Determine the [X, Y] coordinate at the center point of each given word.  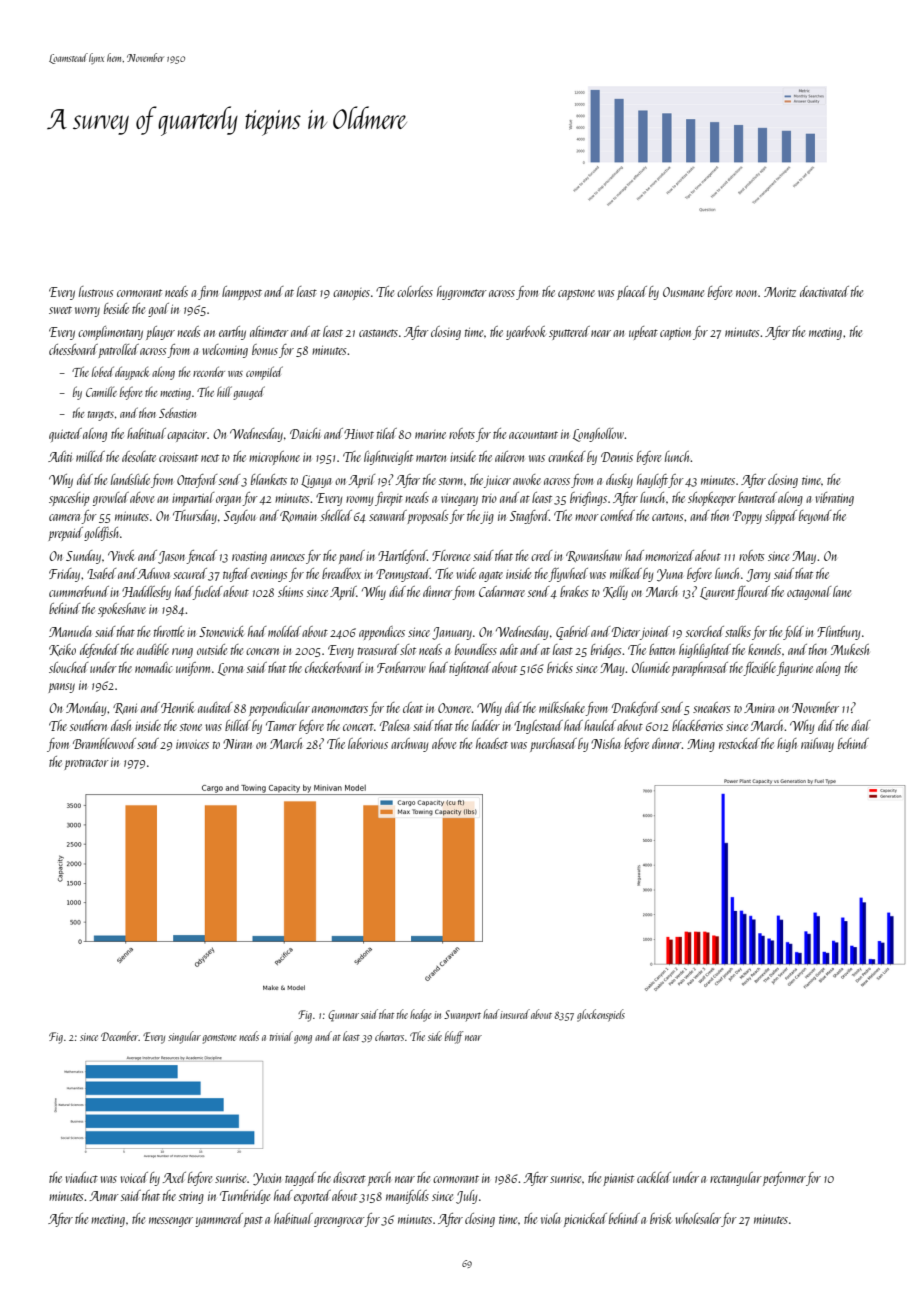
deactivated [824, 291]
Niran [237, 744]
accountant [533, 435]
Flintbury [838, 633]
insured [515, 1014]
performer [784, 1179]
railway [817, 745]
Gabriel [573, 633]
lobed [103, 371]
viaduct [81, 1177]
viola [550, 1218]
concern [262, 651]
